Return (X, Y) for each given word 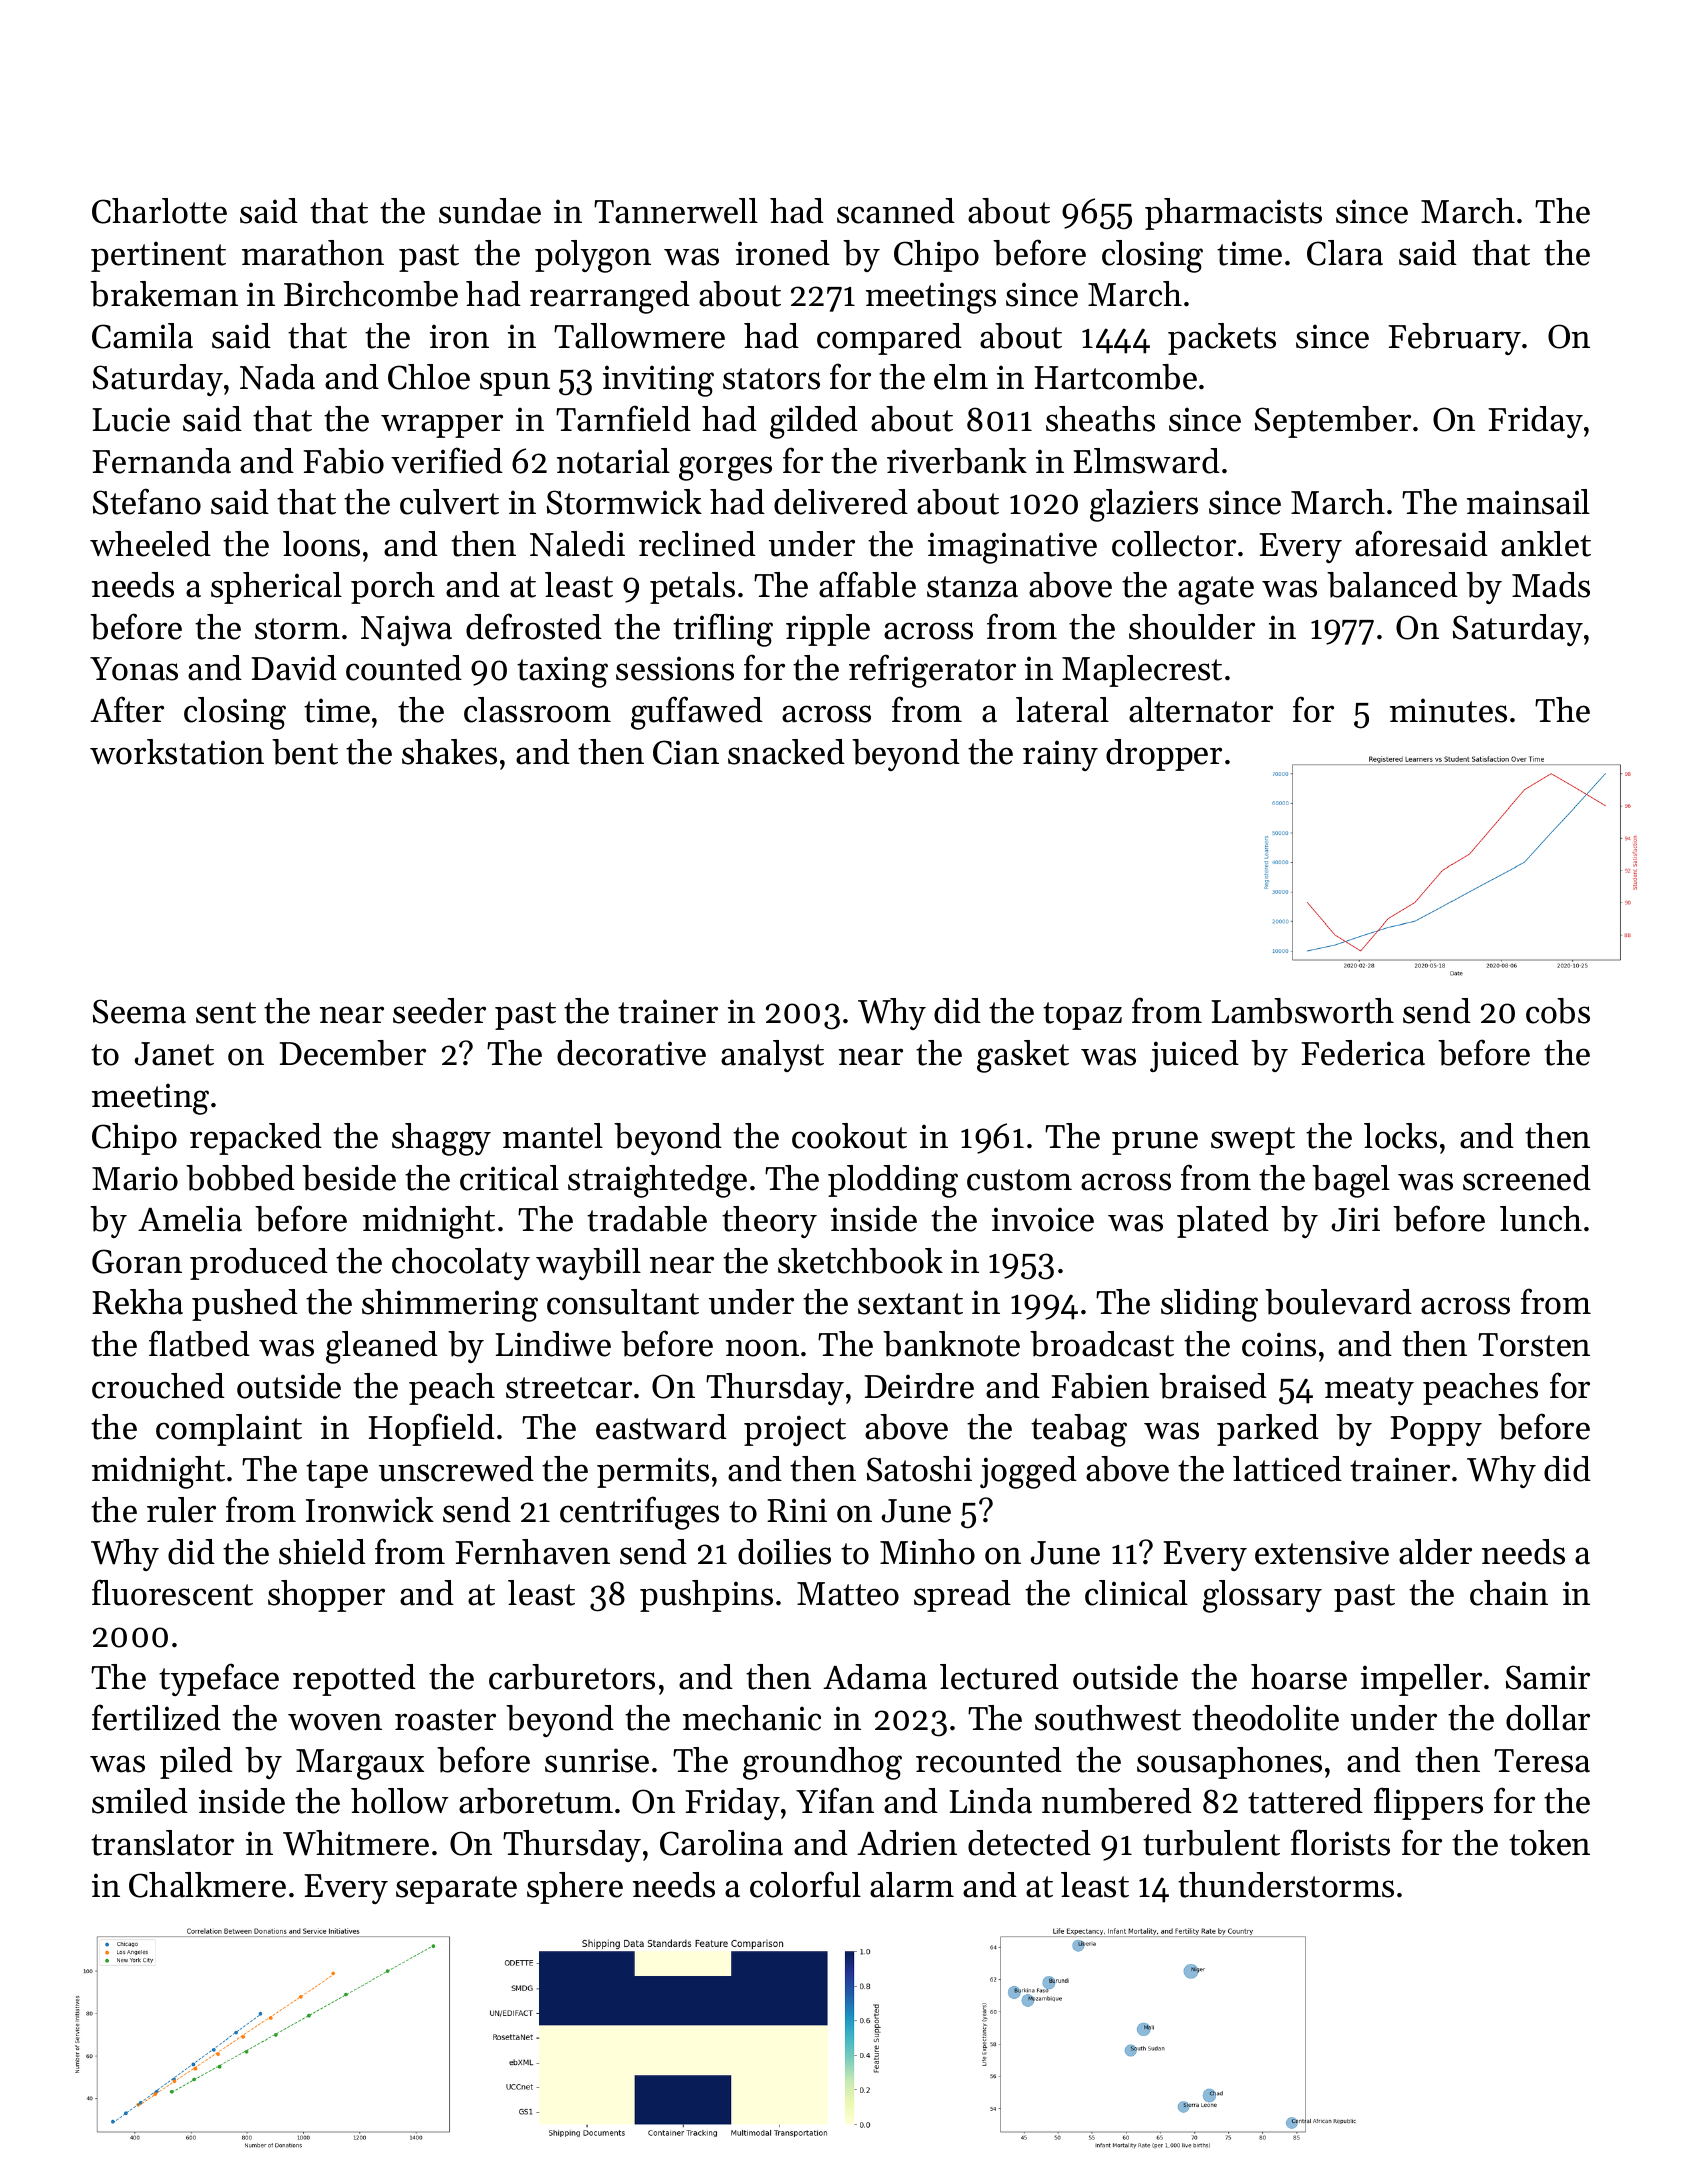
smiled (140, 1801)
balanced (1392, 585)
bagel (1351, 1181)
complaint (229, 1430)
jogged (1028, 1472)
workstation (177, 752)
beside (349, 1178)
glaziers (1144, 505)
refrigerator (932, 671)
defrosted (534, 626)
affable (867, 584)
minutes (1448, 710)
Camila (142, 336)
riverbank (957, 461)
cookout (849, 1136)
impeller (1421, 1680)
